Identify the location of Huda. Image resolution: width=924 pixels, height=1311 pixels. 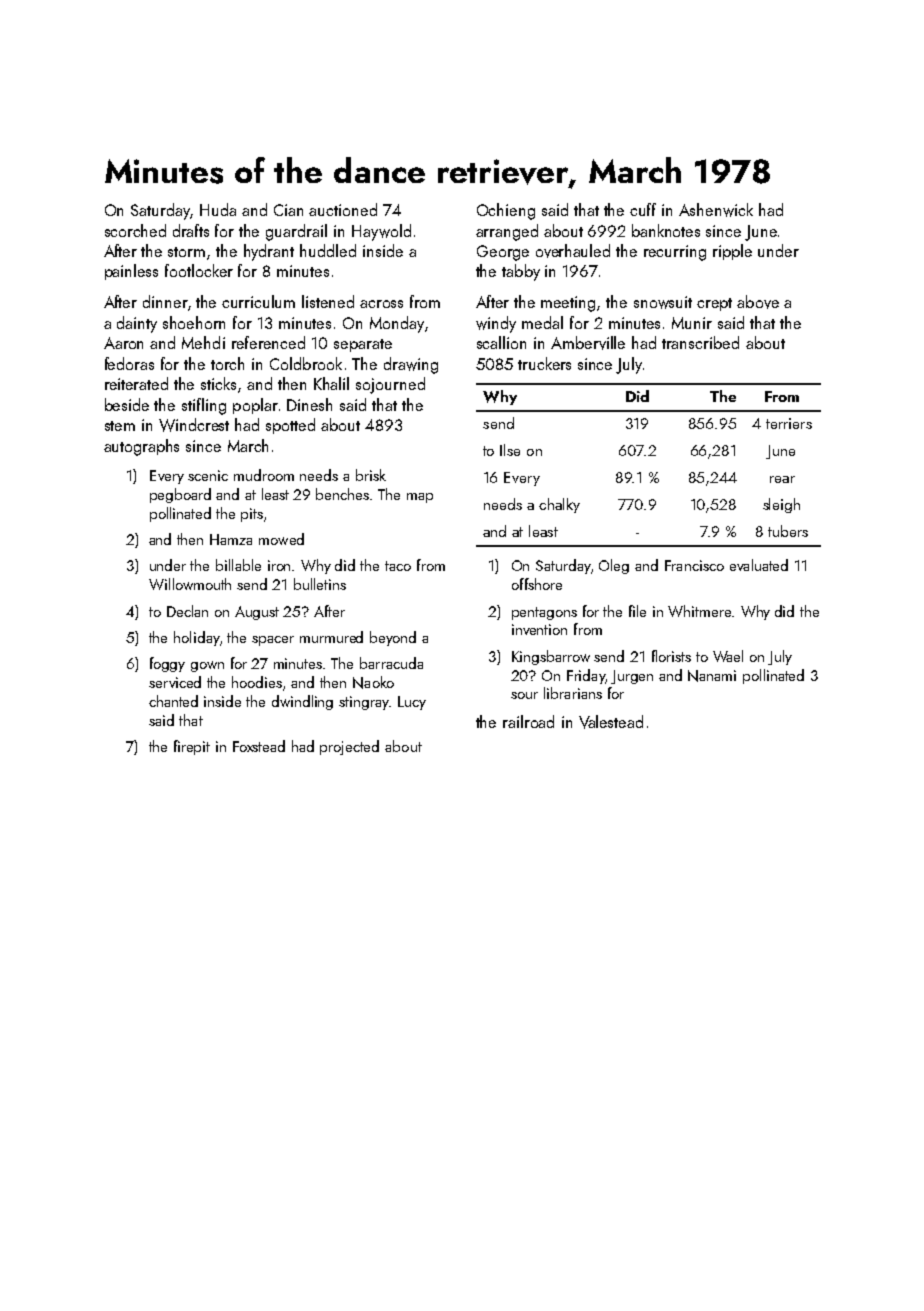
(218, 209).
